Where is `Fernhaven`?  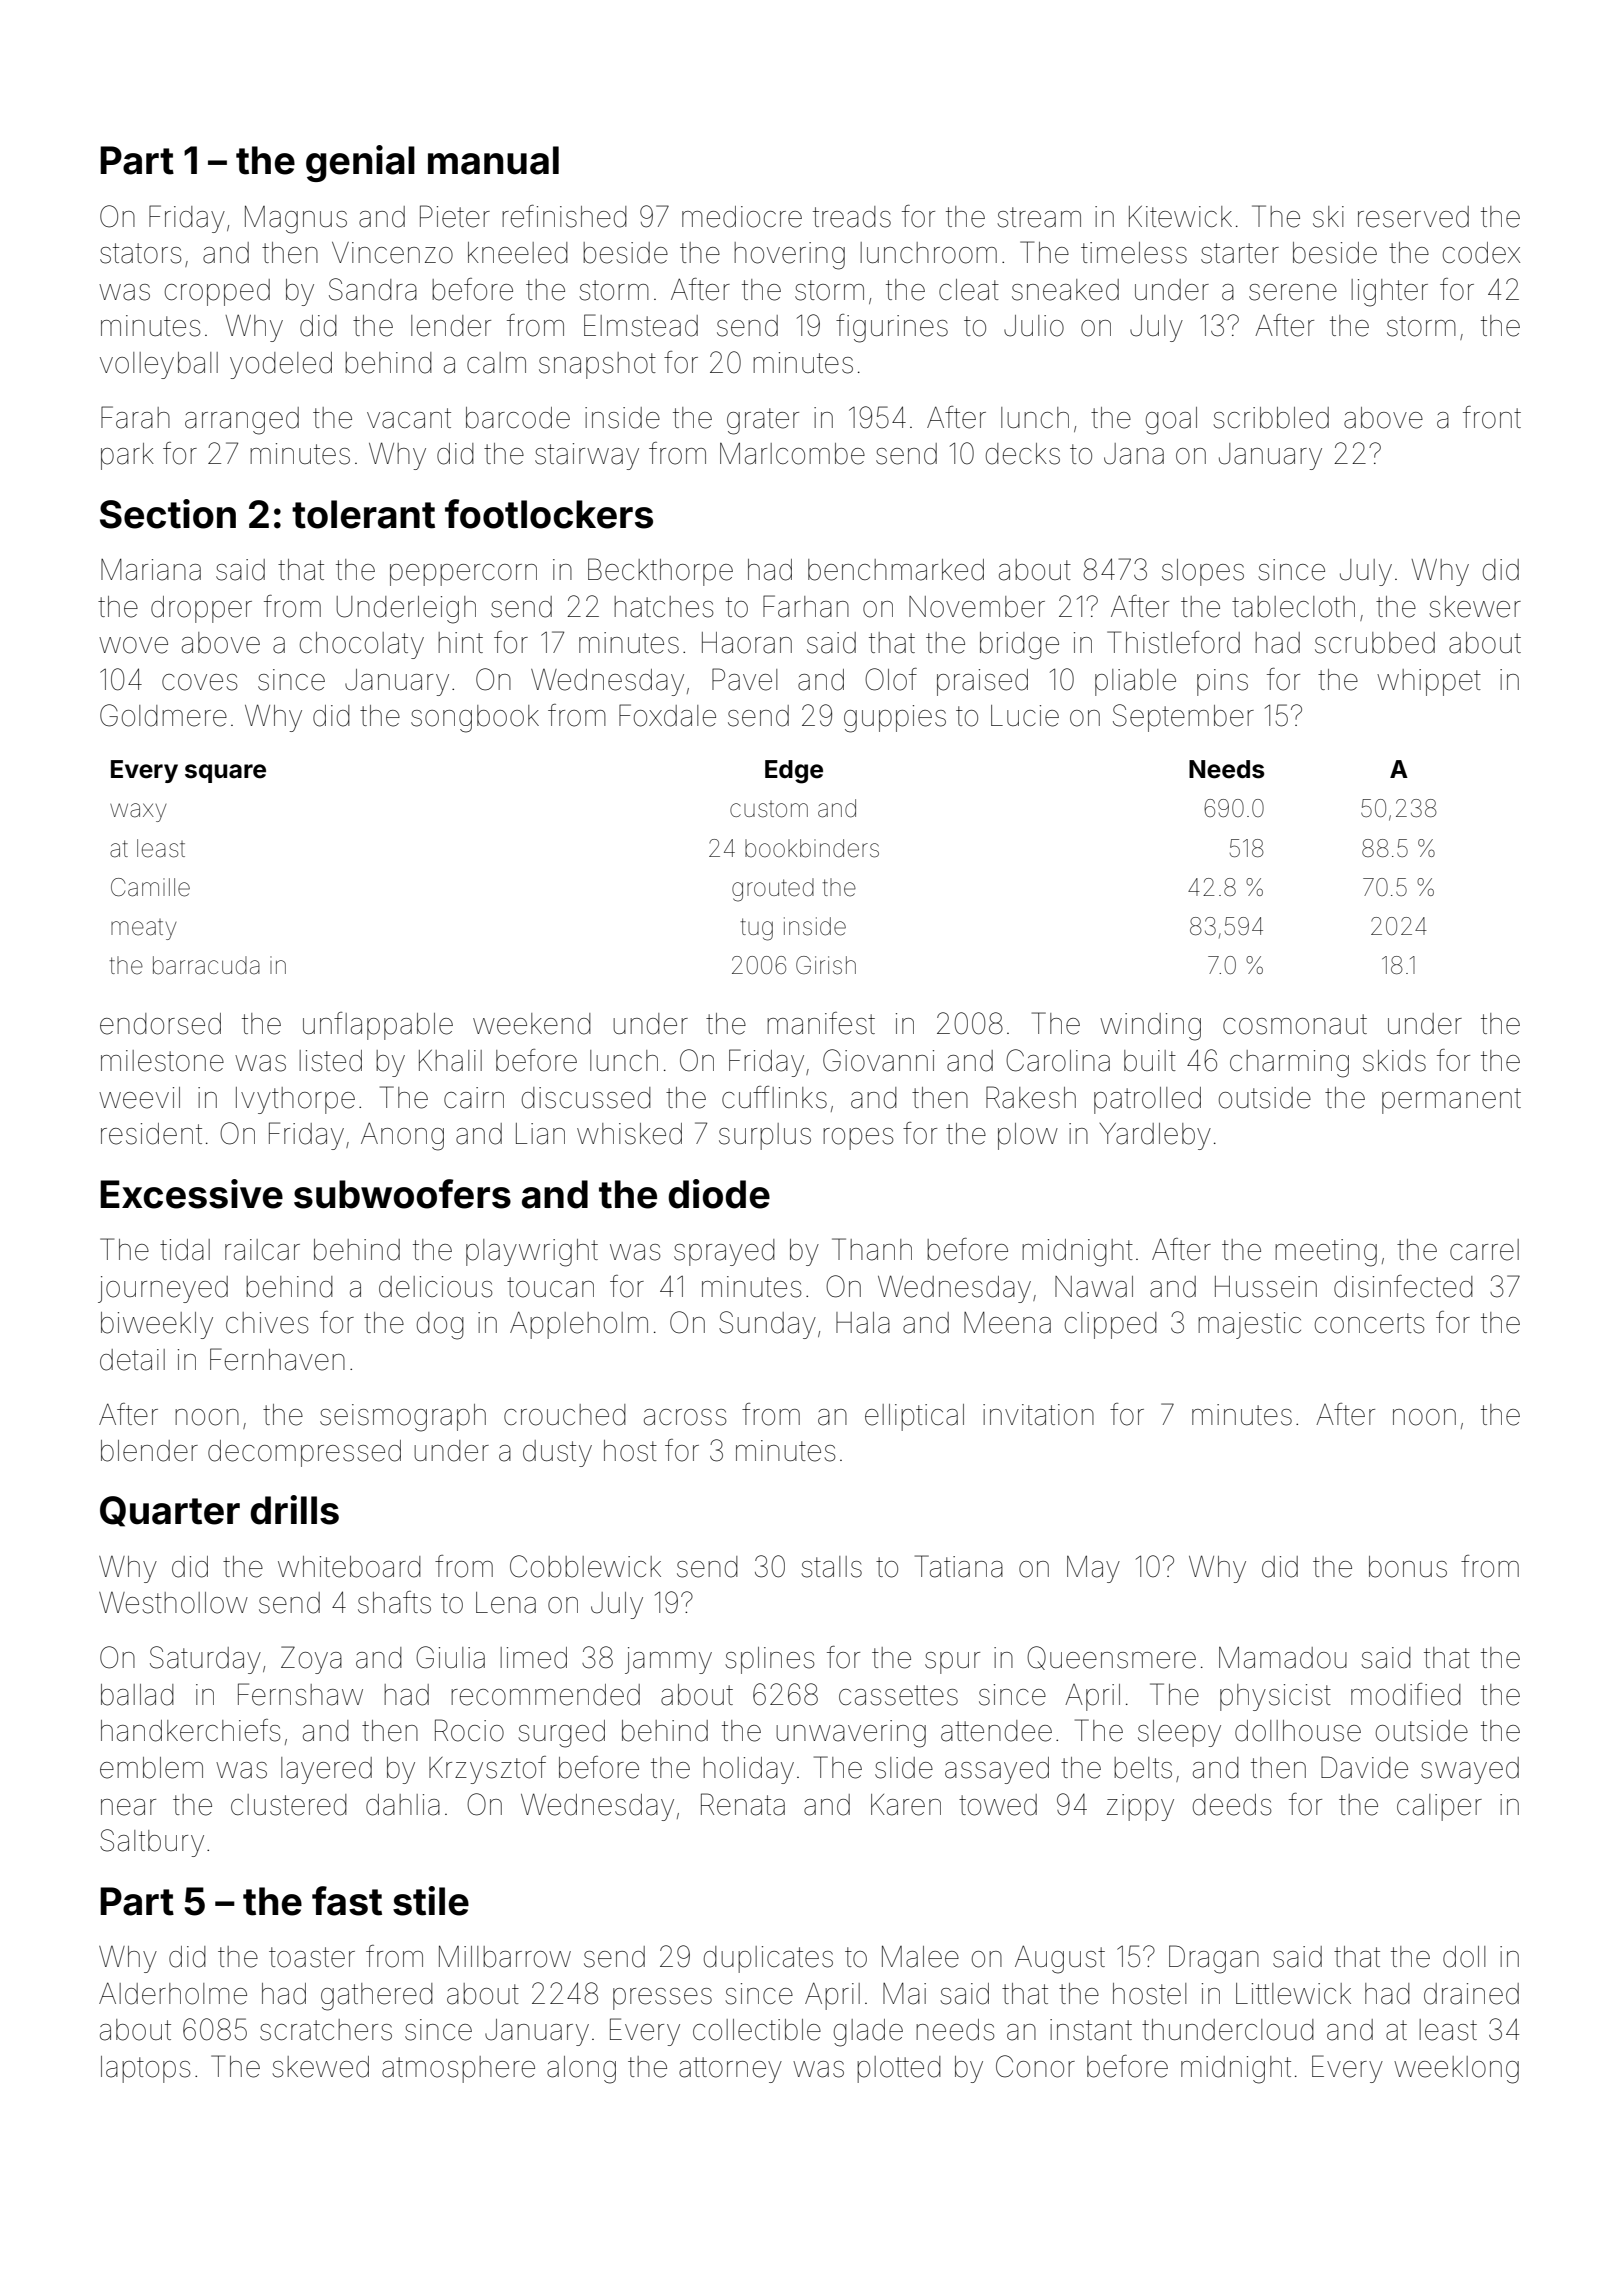 Fernhaven is located at coordinates (277, 1359).
